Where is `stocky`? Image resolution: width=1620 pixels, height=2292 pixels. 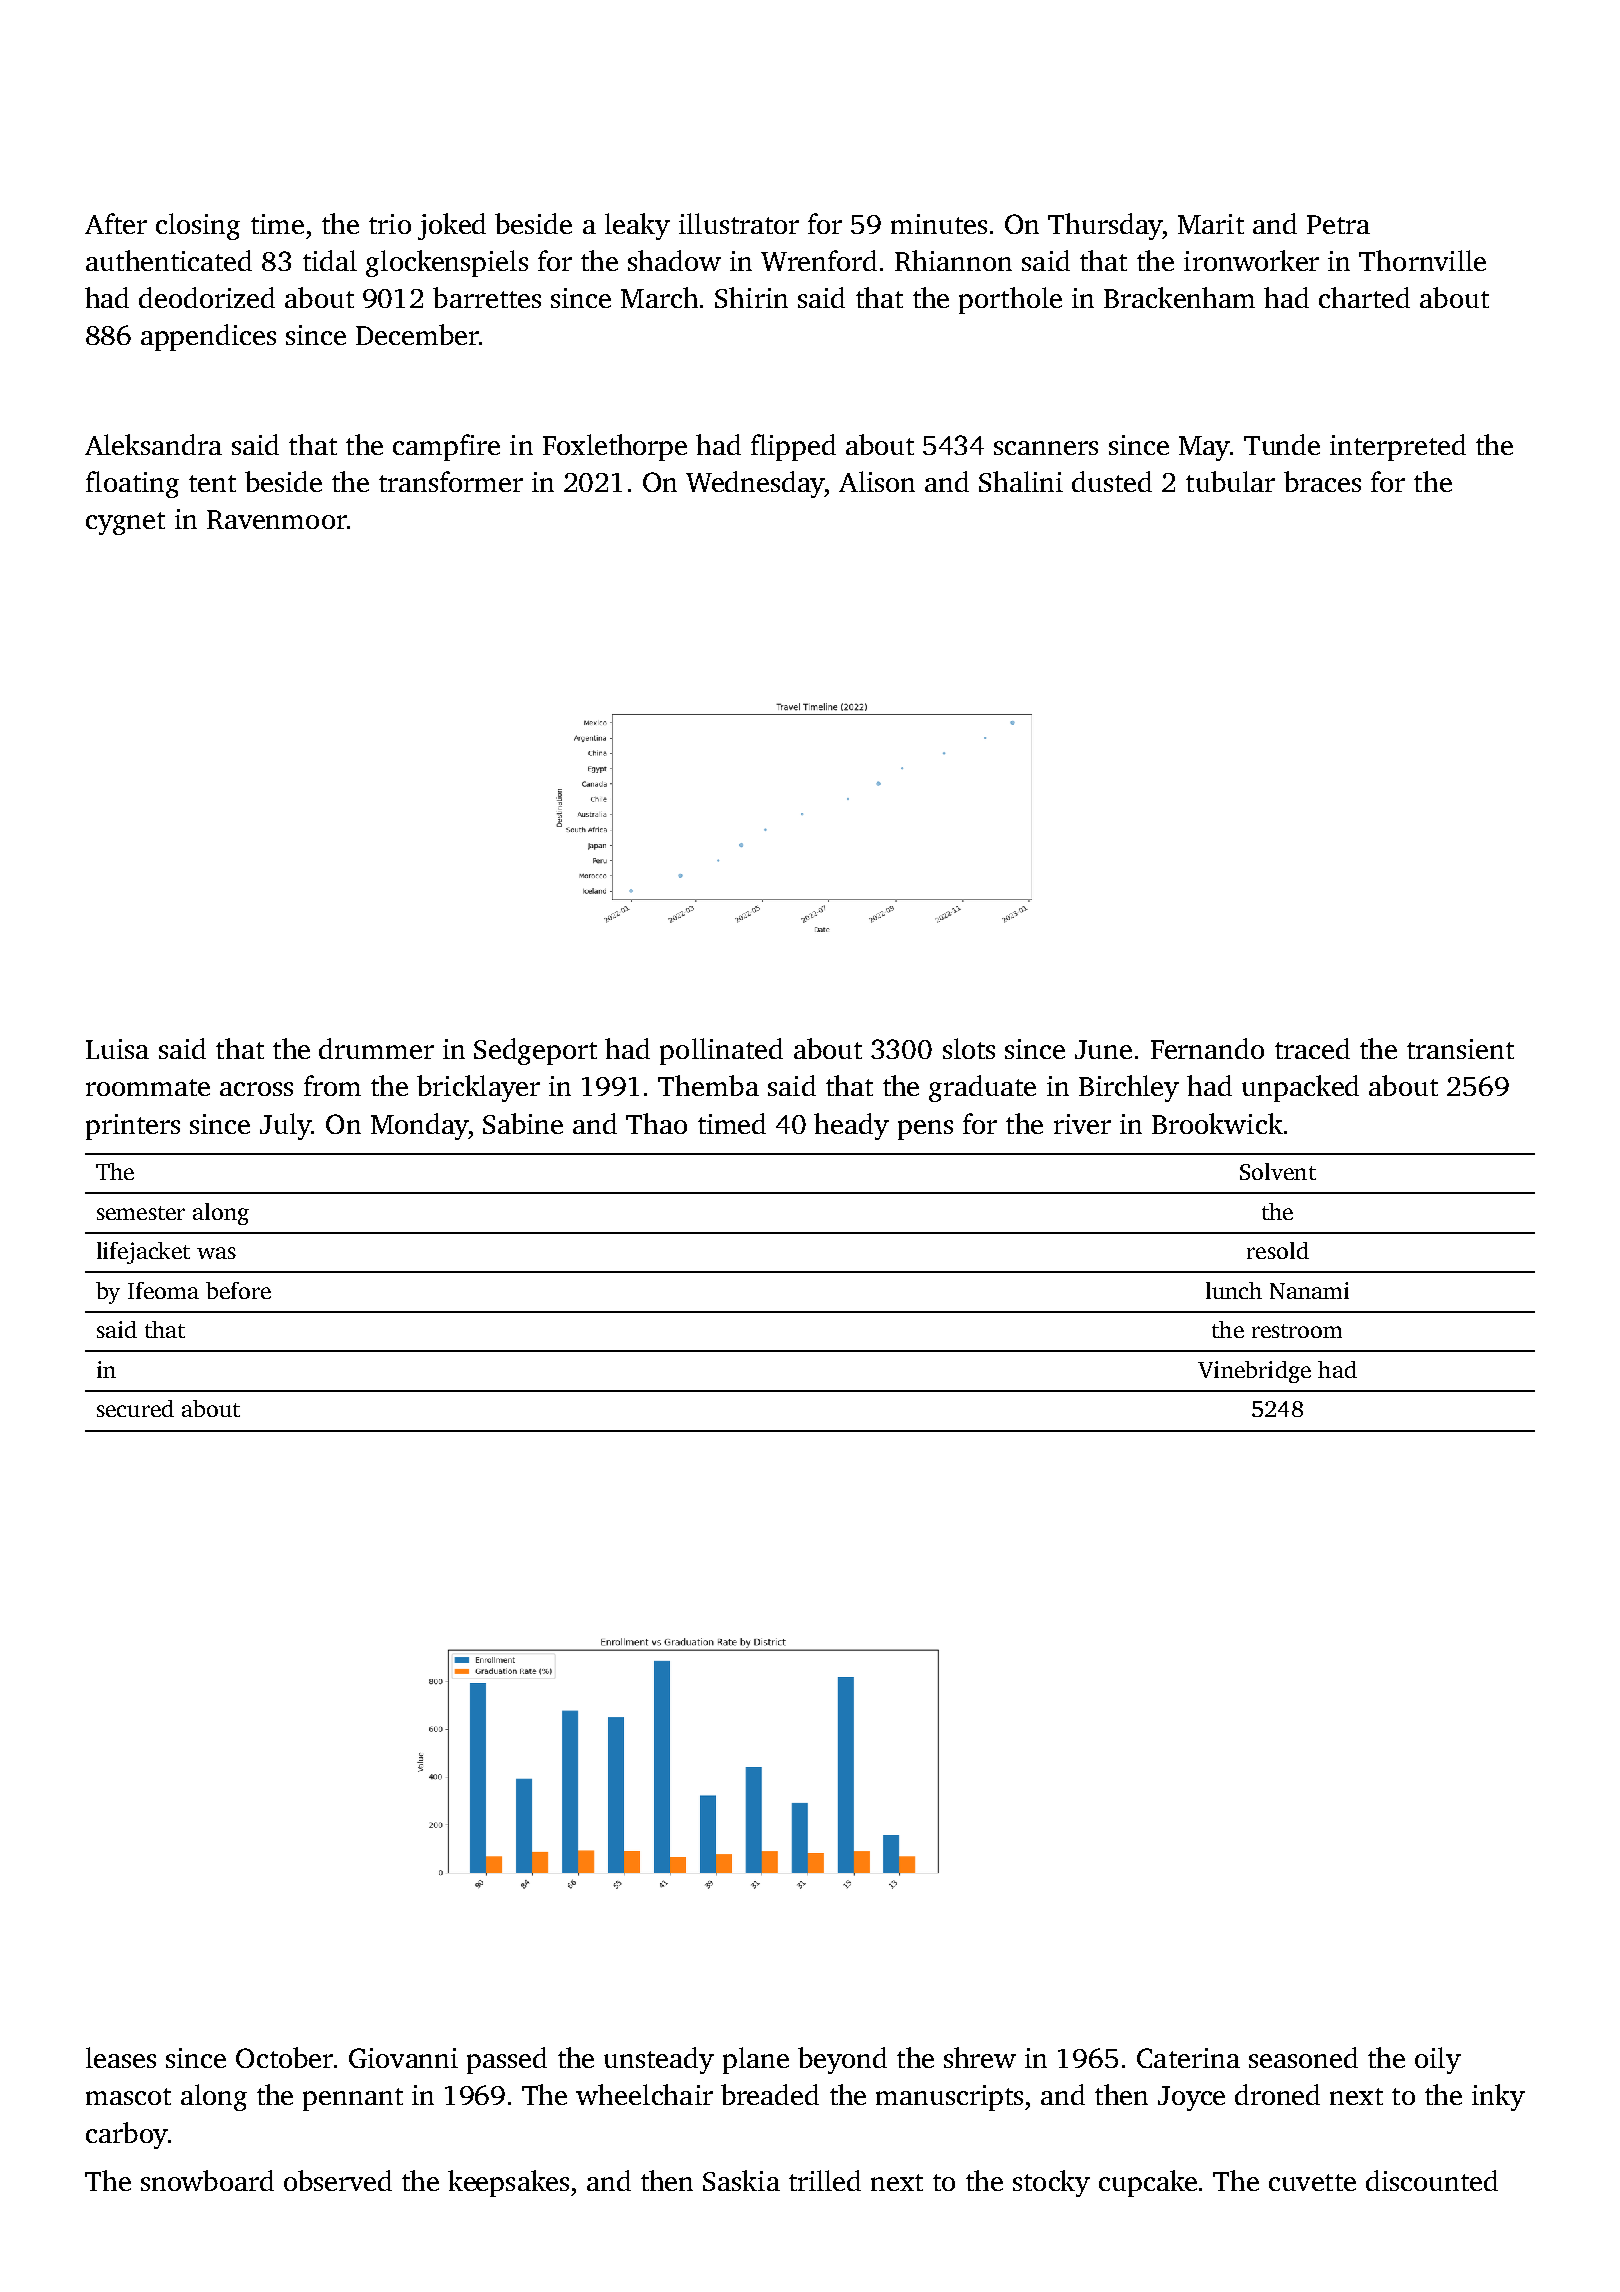
stocky is located at coordinates (1051, 2183).
